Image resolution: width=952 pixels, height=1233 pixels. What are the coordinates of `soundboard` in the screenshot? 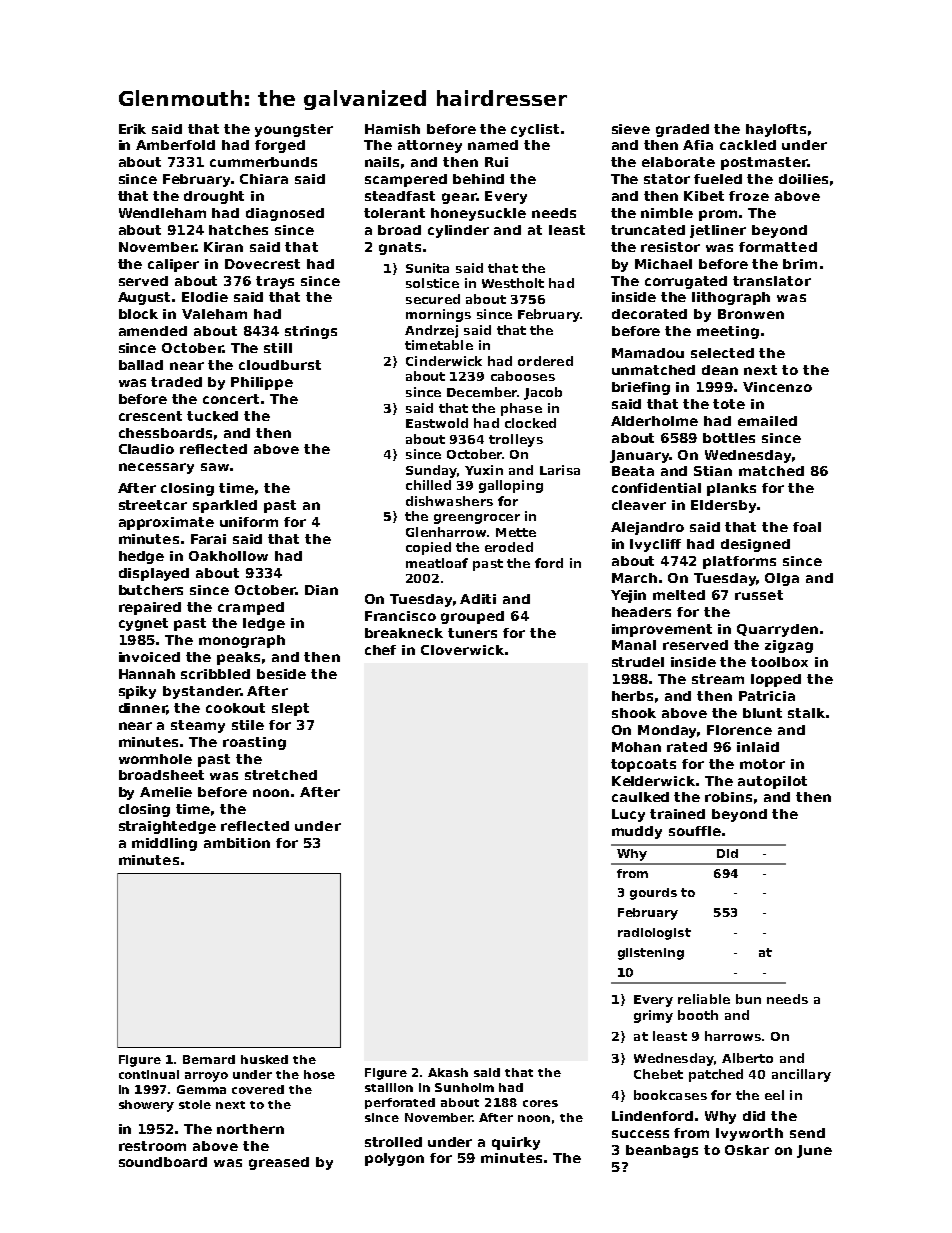 It's located at (163, 1162).
